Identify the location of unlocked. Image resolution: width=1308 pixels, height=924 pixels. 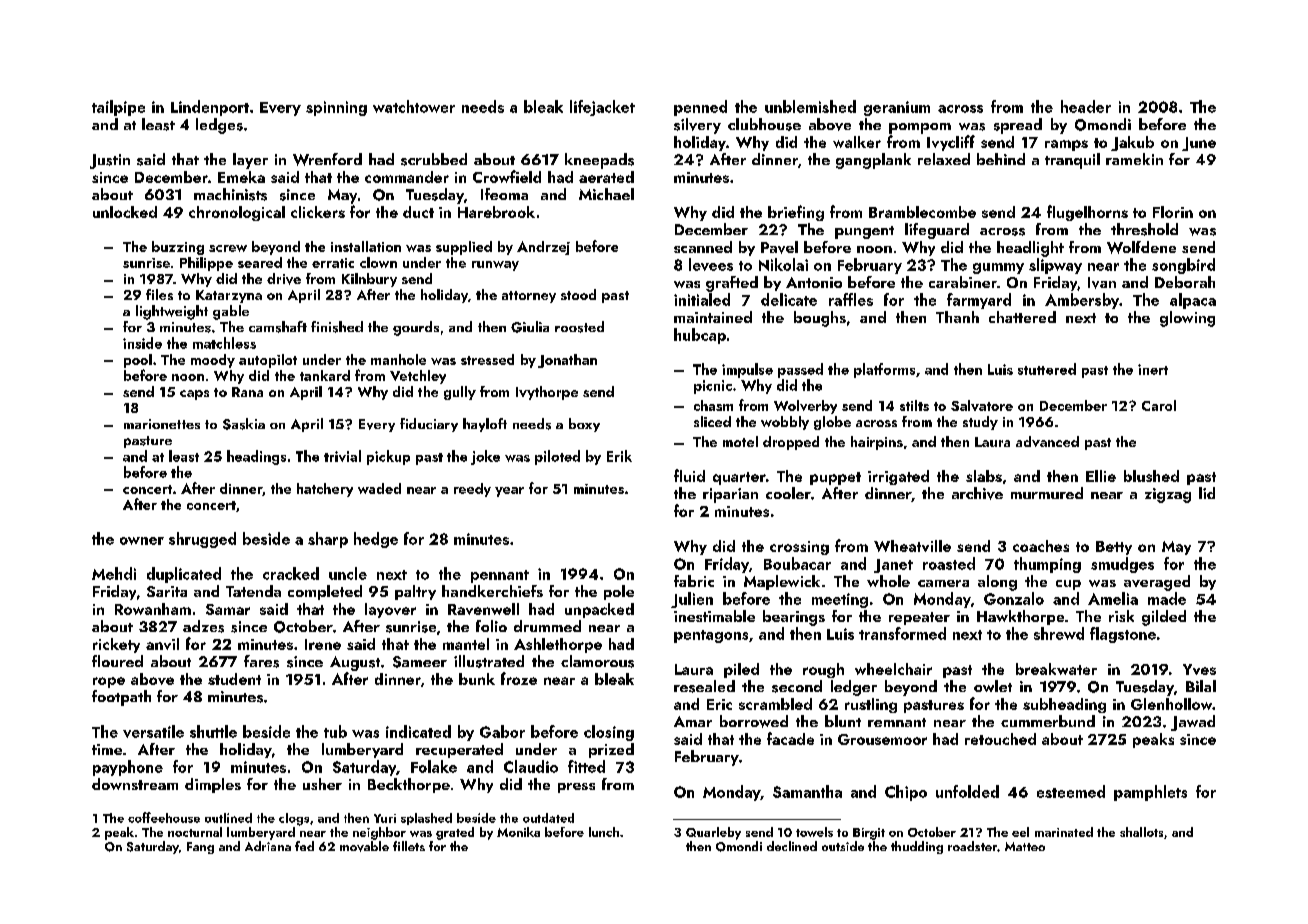
(125, 212).
